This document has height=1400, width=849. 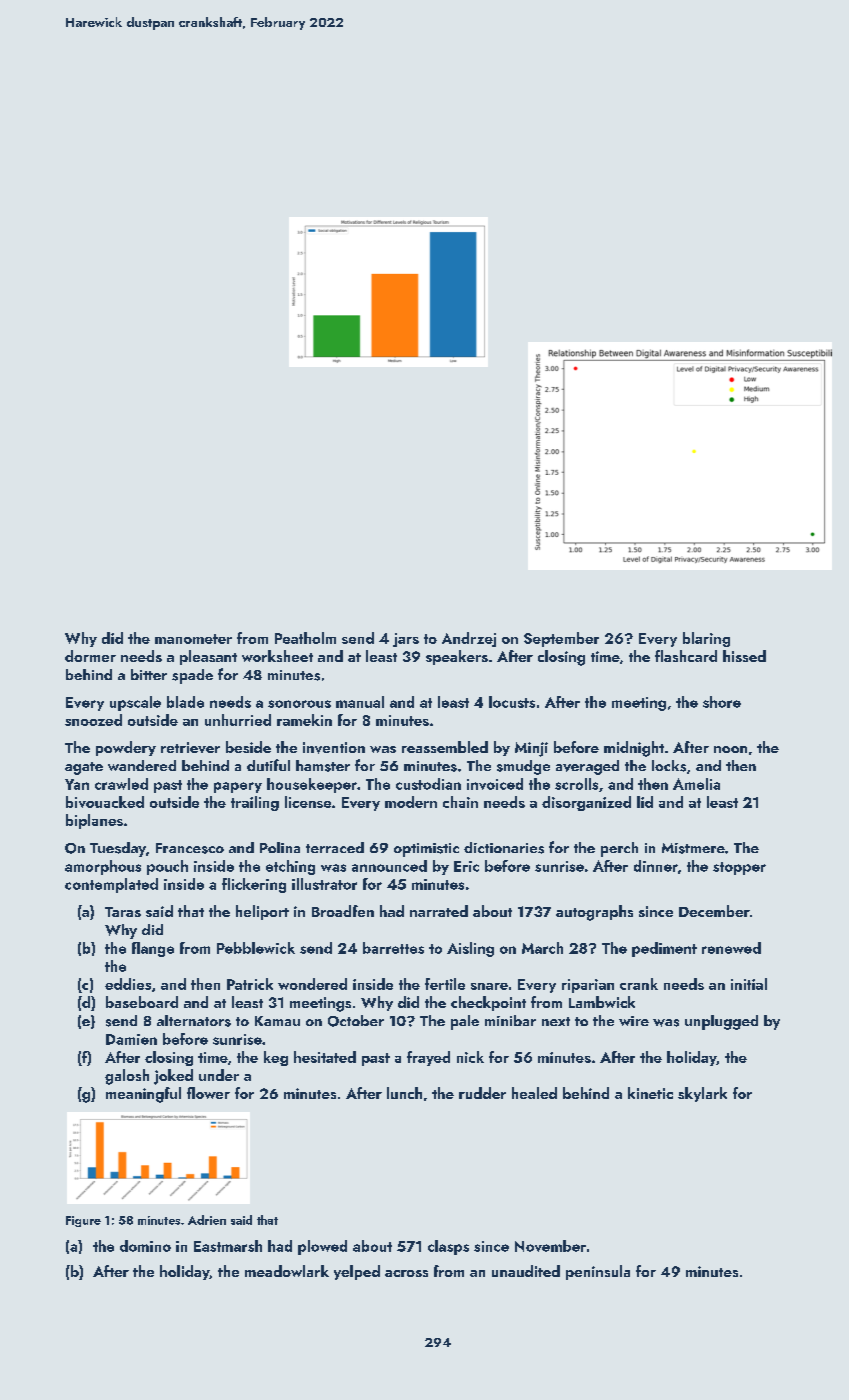 I want to click on Francesco, so click(x=190, y=848).
